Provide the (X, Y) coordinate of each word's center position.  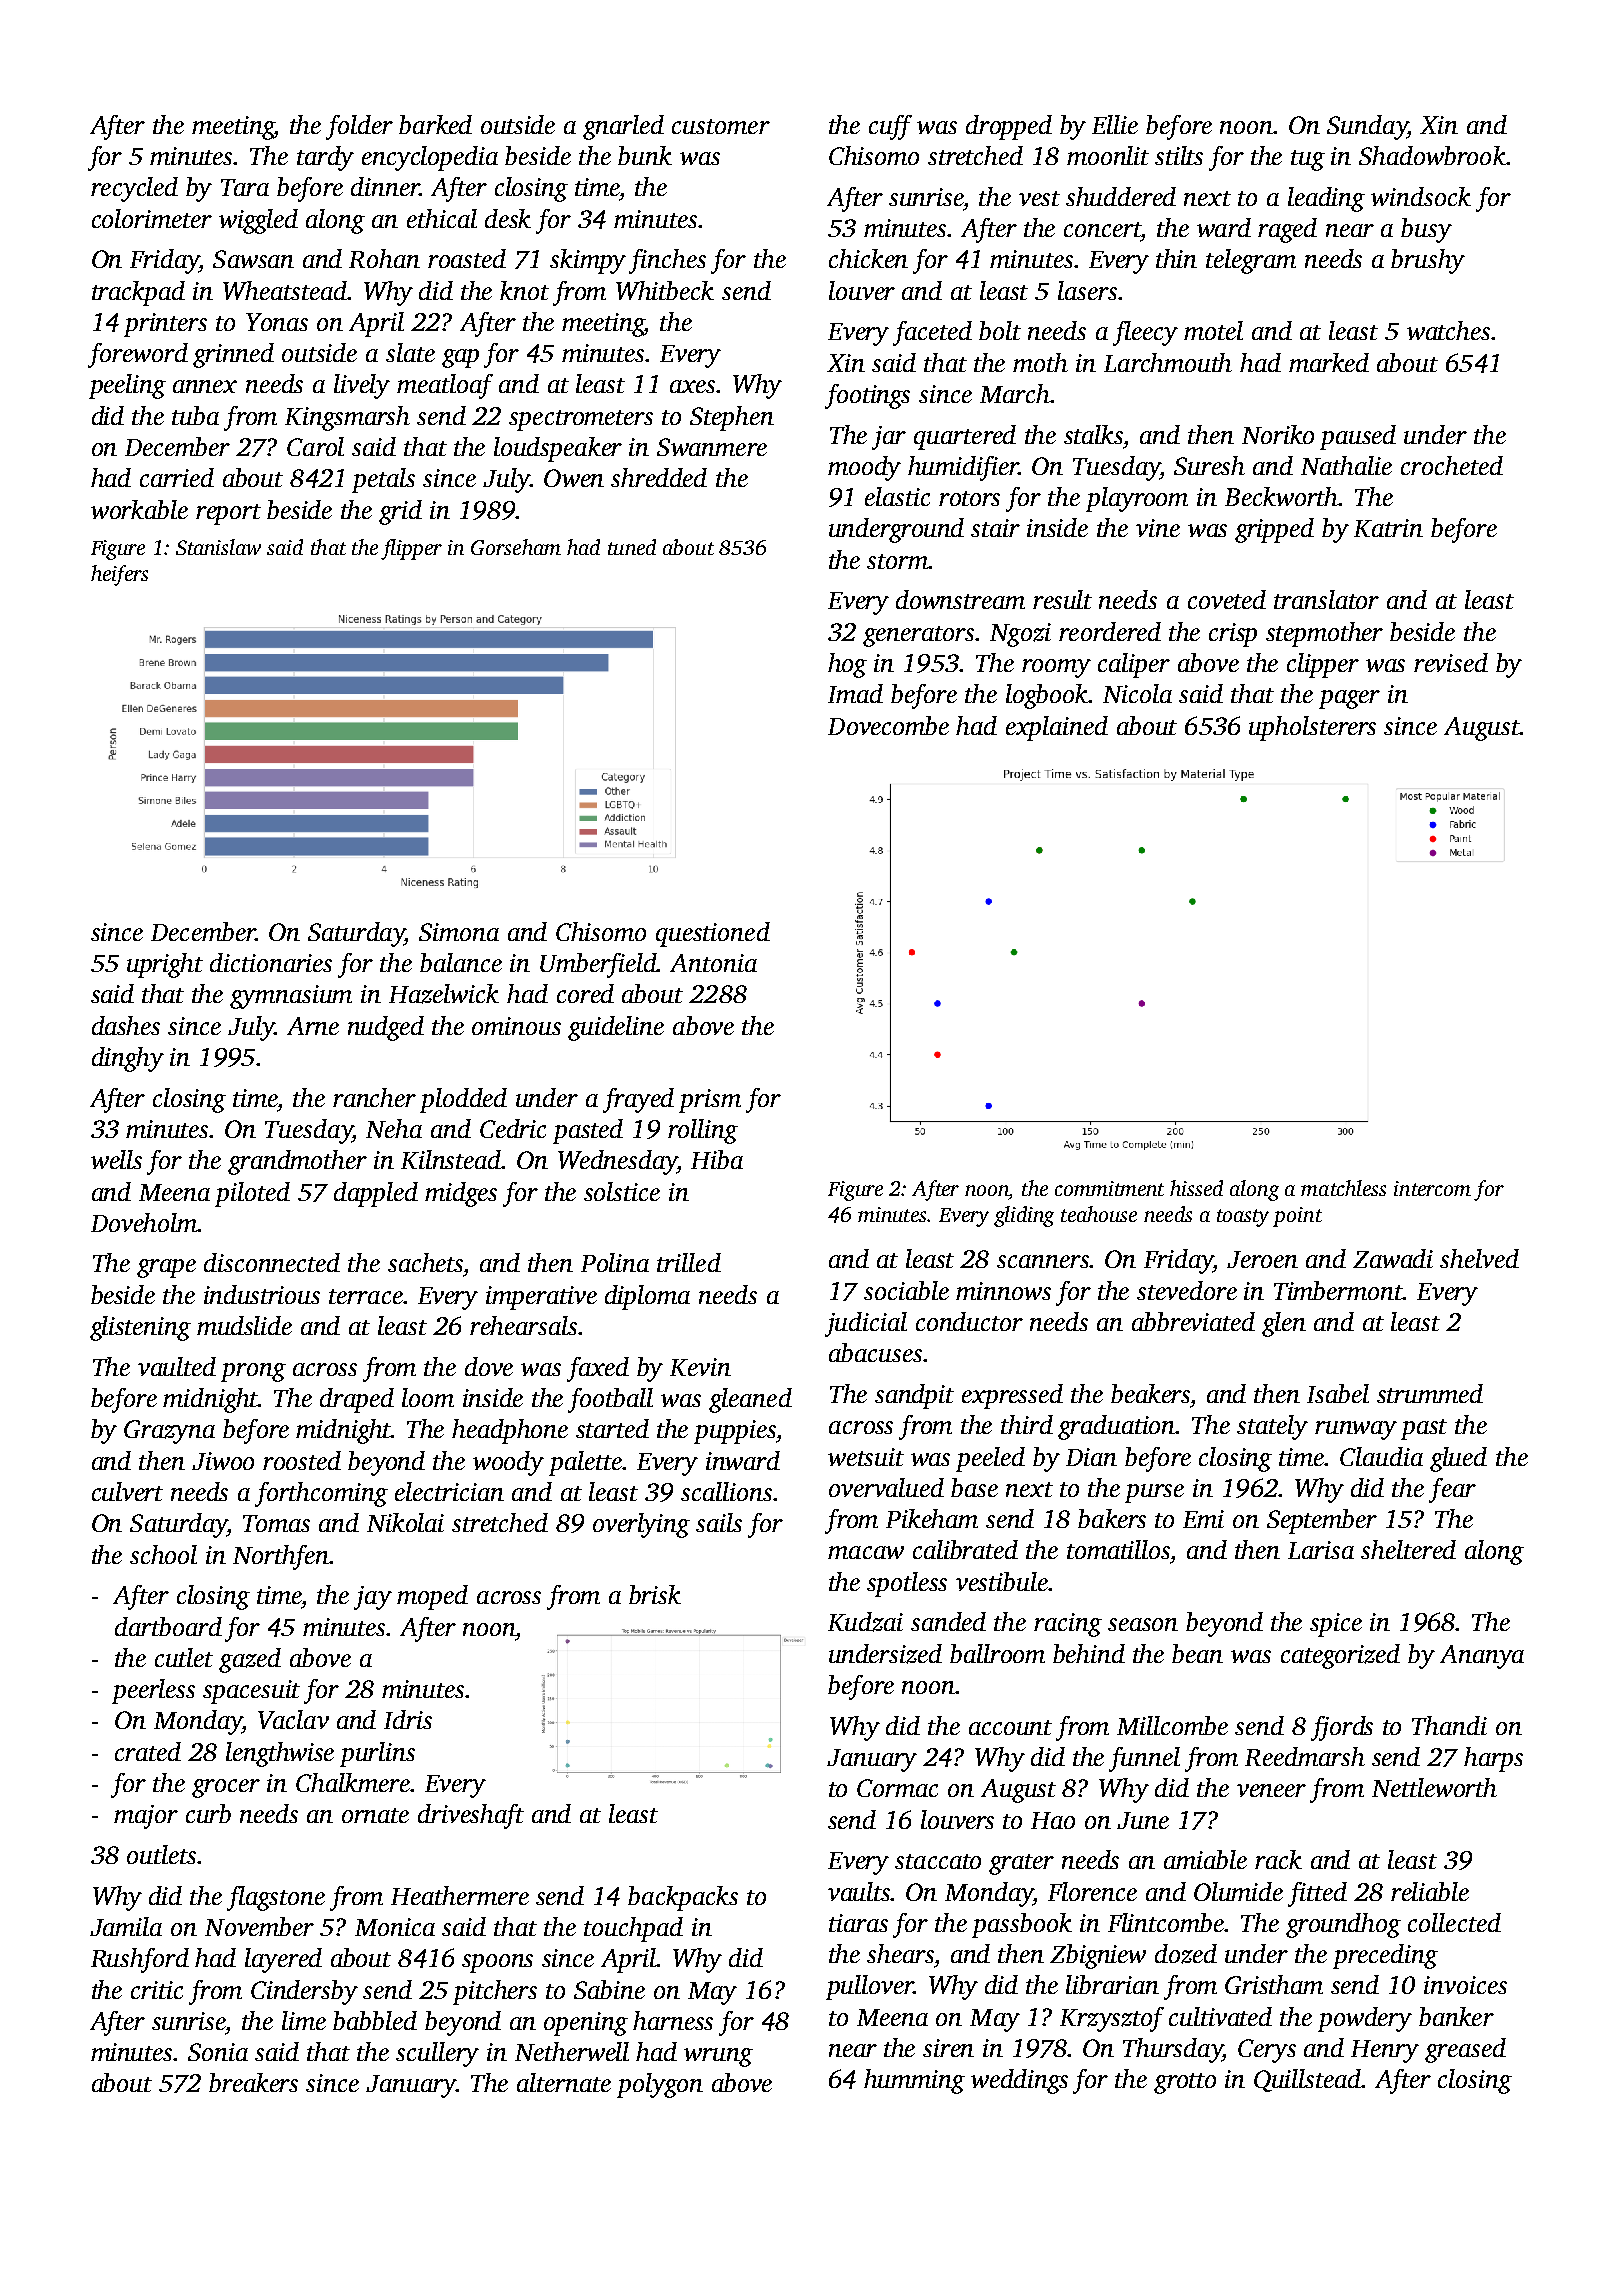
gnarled (623, 127)
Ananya (1482, 1657)
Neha (394, 1128)
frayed (638, 1100)
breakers (253, 2082)
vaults (859, 1891)
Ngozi (1020, 635)
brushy (1428, 261)
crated (148, 1751)
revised (1451, 662)
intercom (1432, 1188)
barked (435, 124)
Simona (459, 932)
